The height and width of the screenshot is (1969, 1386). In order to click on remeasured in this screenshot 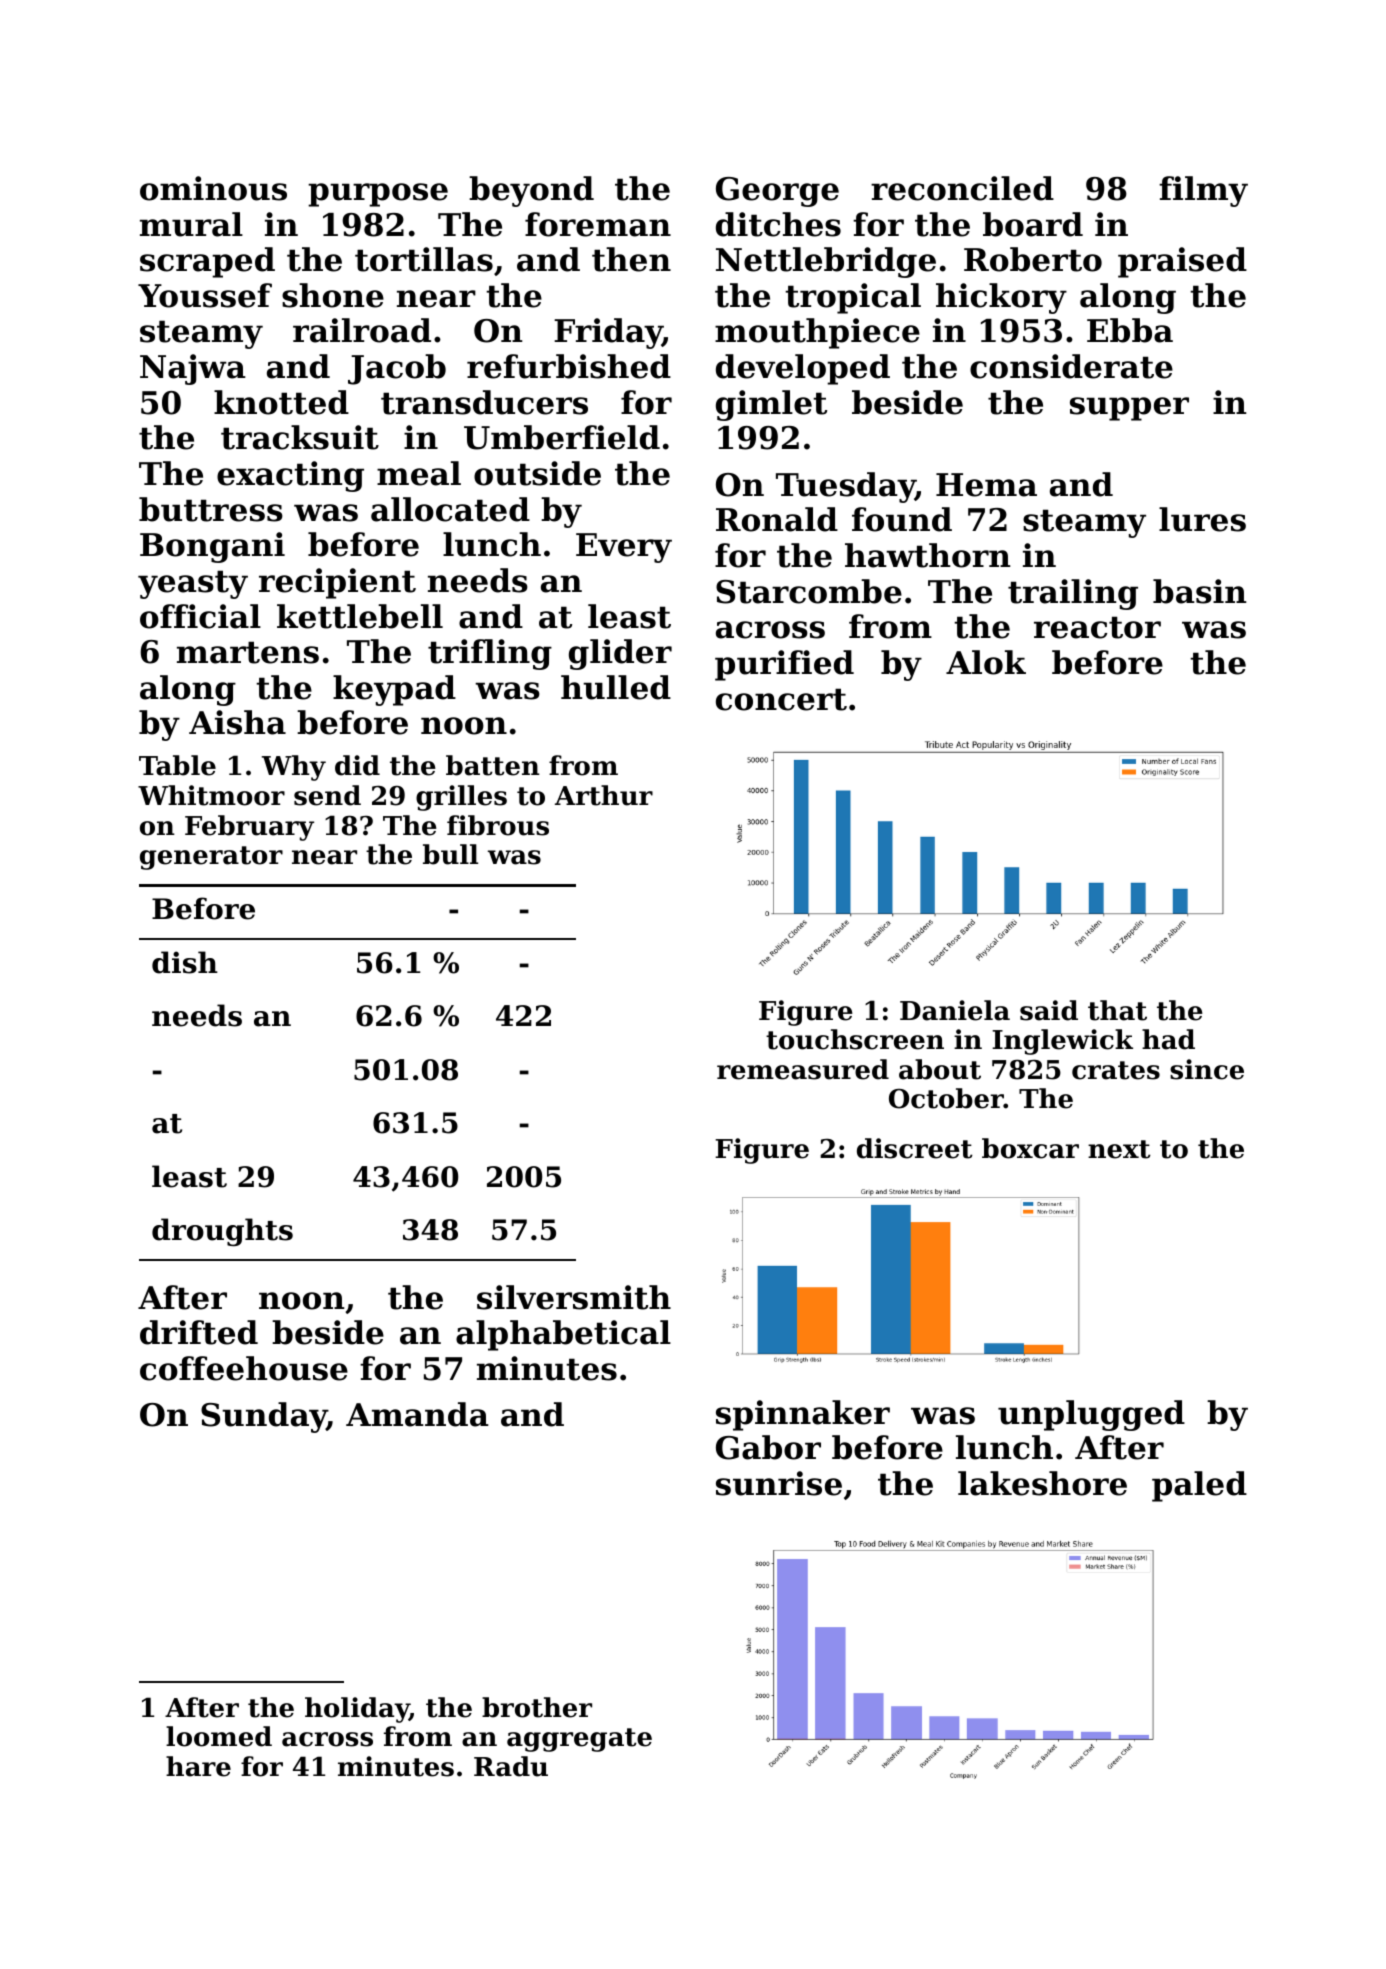, I will do `click(803, 1069)`.
